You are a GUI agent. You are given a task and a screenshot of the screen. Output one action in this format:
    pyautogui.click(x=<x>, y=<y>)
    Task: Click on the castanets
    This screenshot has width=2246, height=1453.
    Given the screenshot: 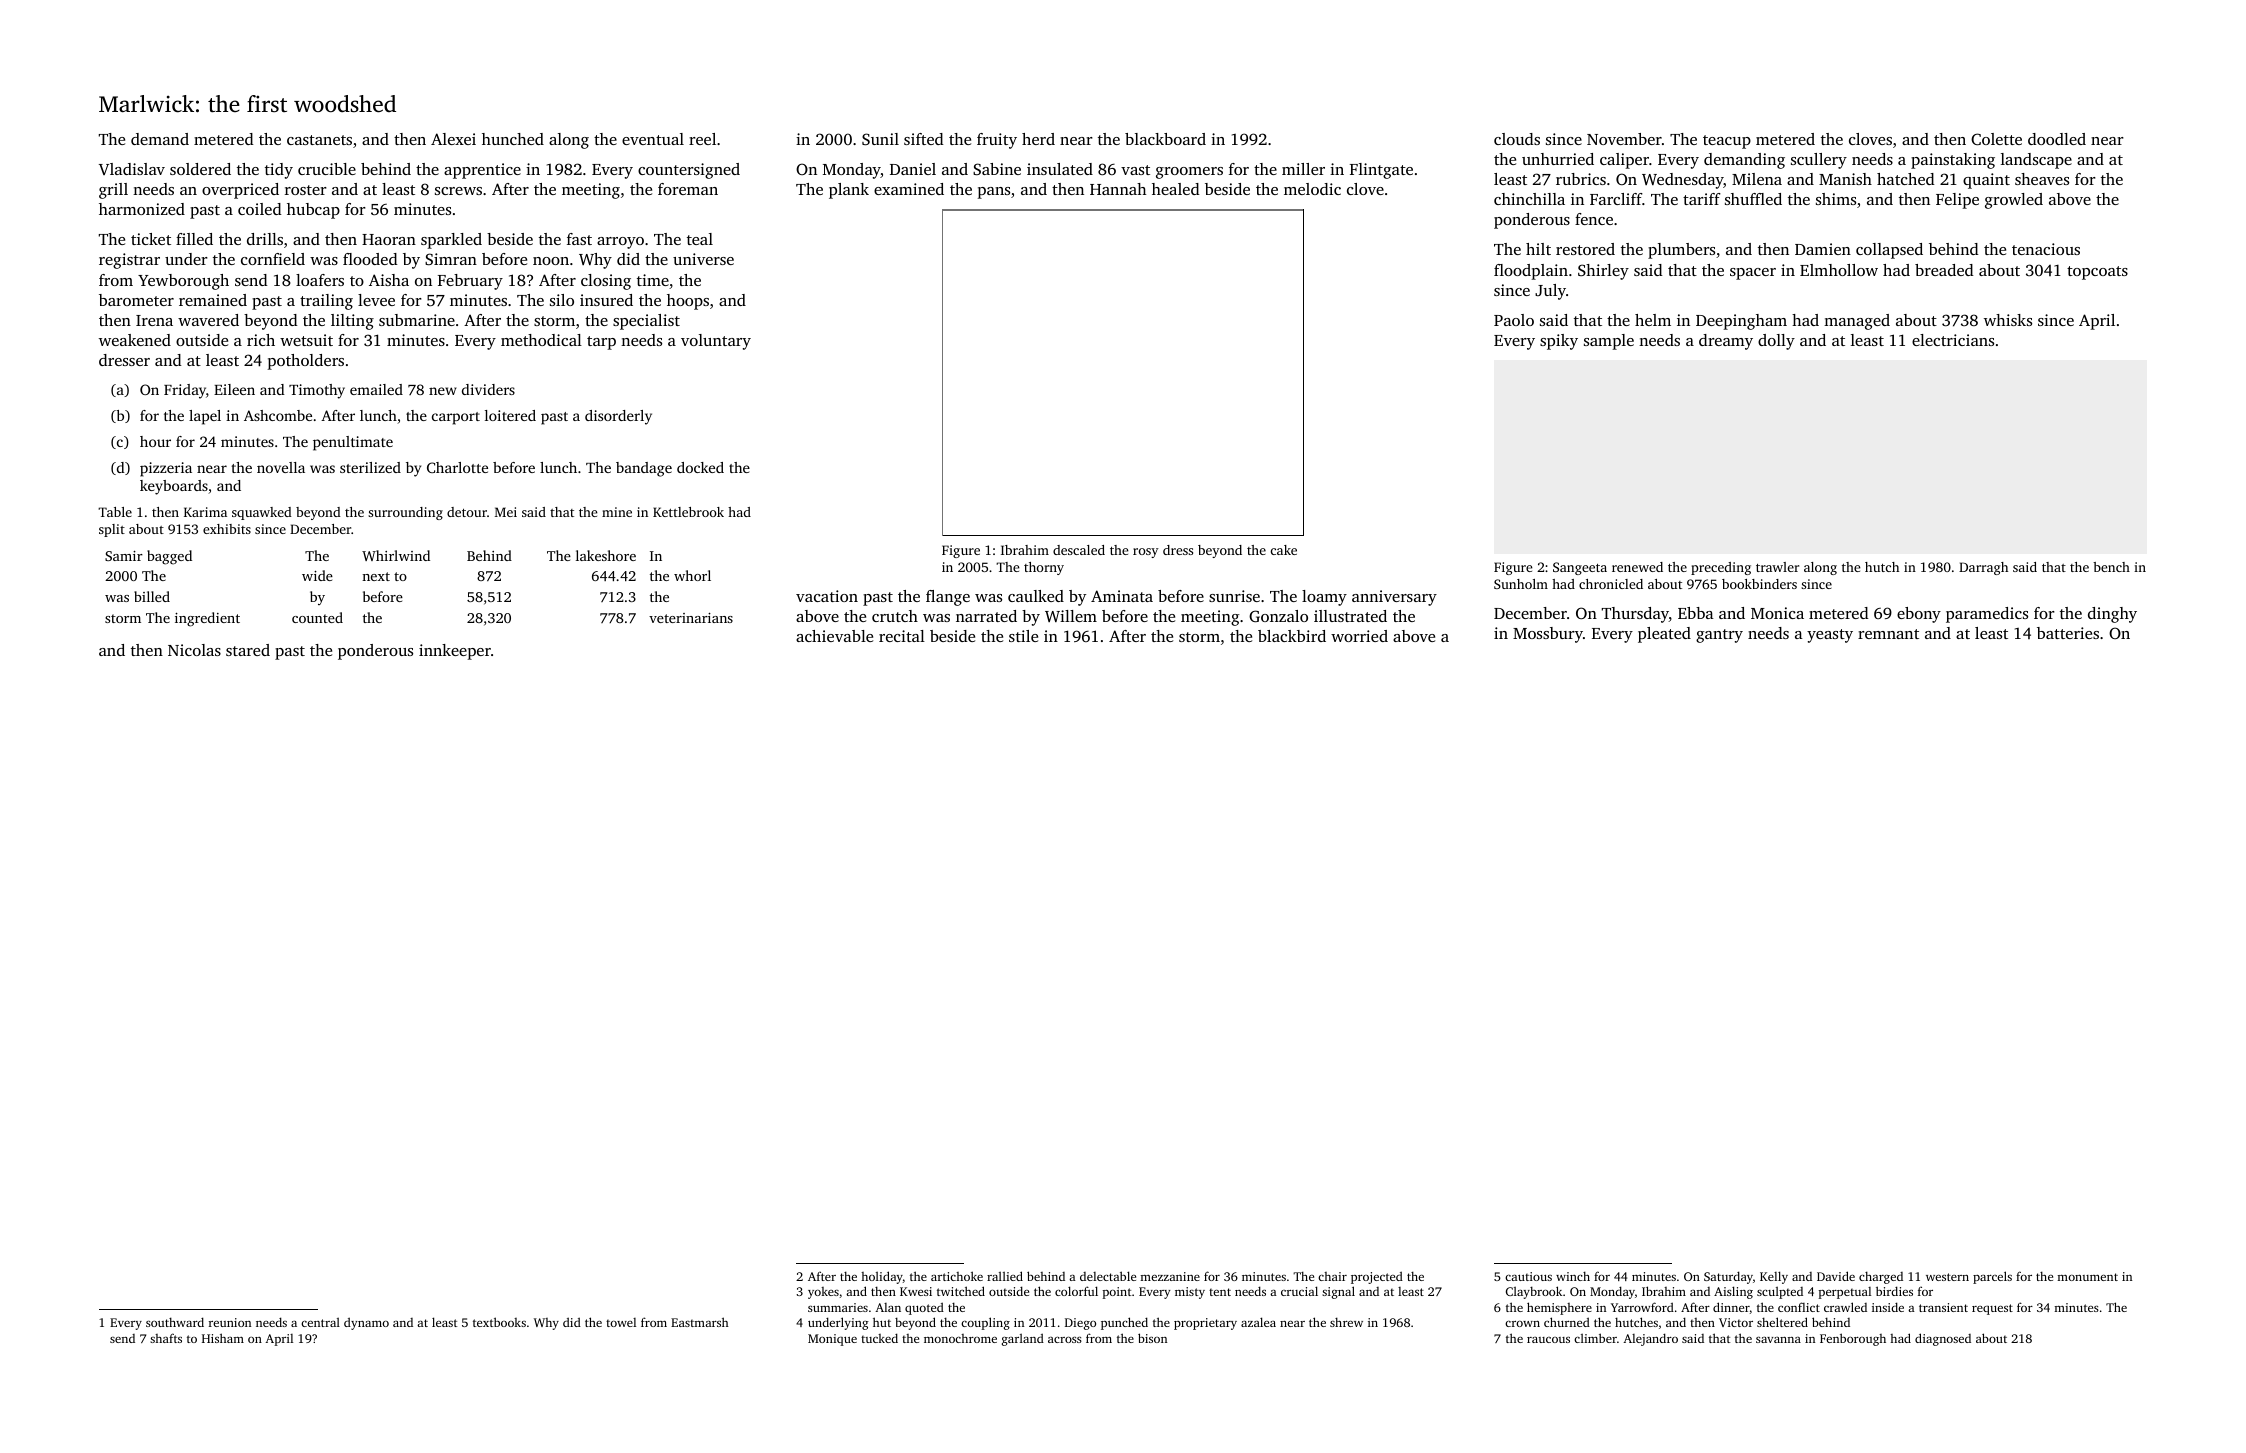 What is the action you would take?
    pyautogui.click(x=319, y=140)
